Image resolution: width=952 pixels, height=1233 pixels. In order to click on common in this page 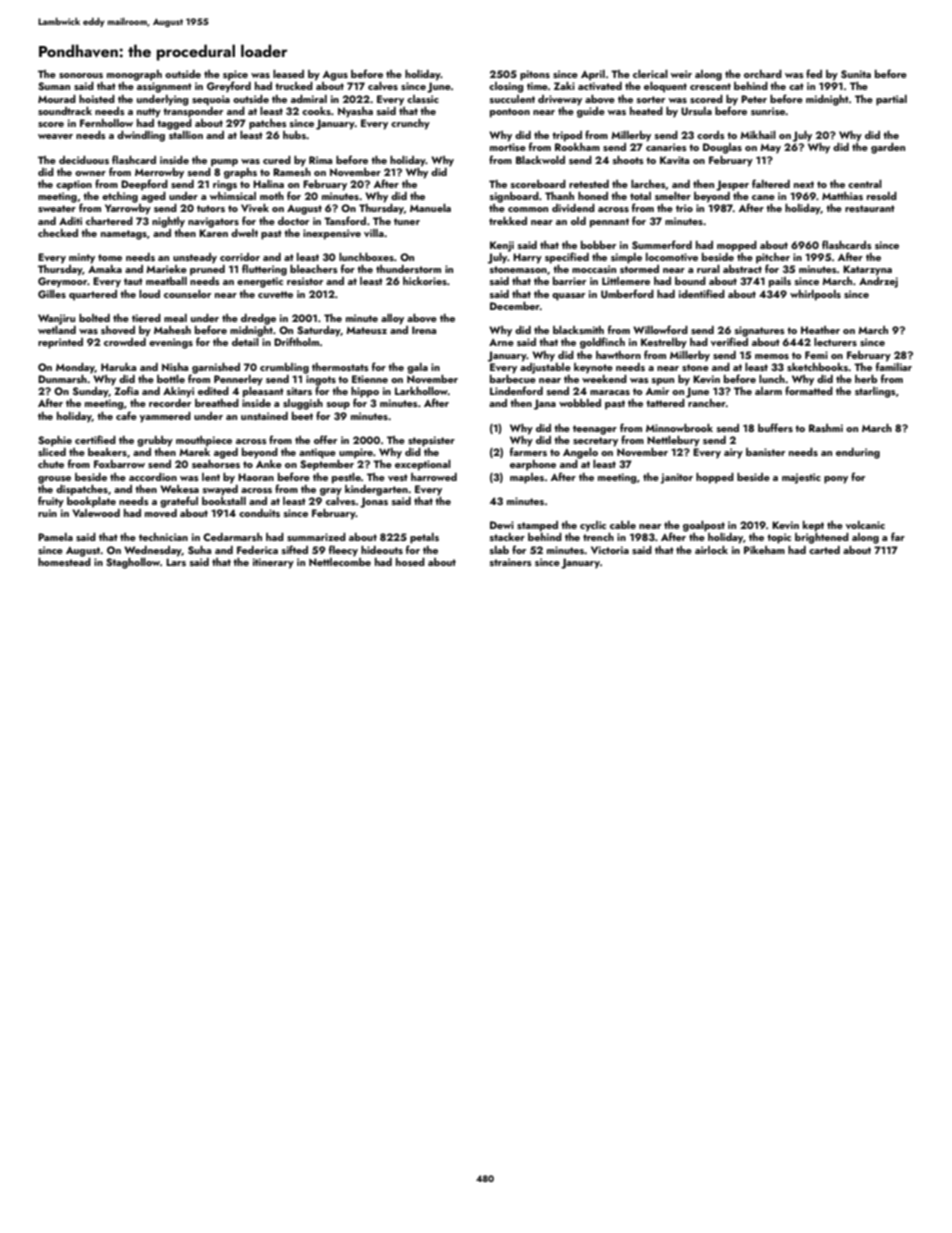, I will do `click(528, 209)`.
